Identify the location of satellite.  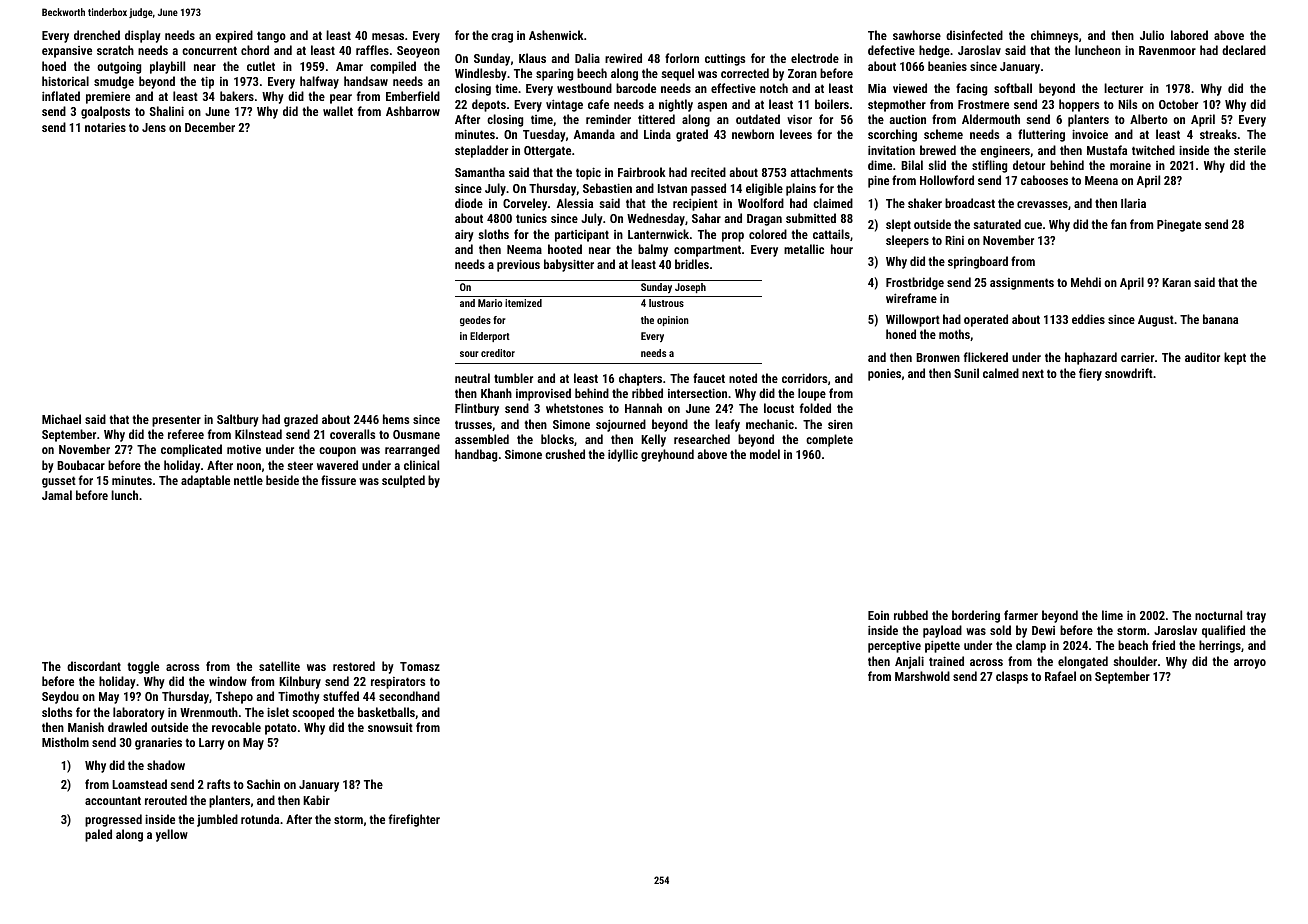
(279, 666).
